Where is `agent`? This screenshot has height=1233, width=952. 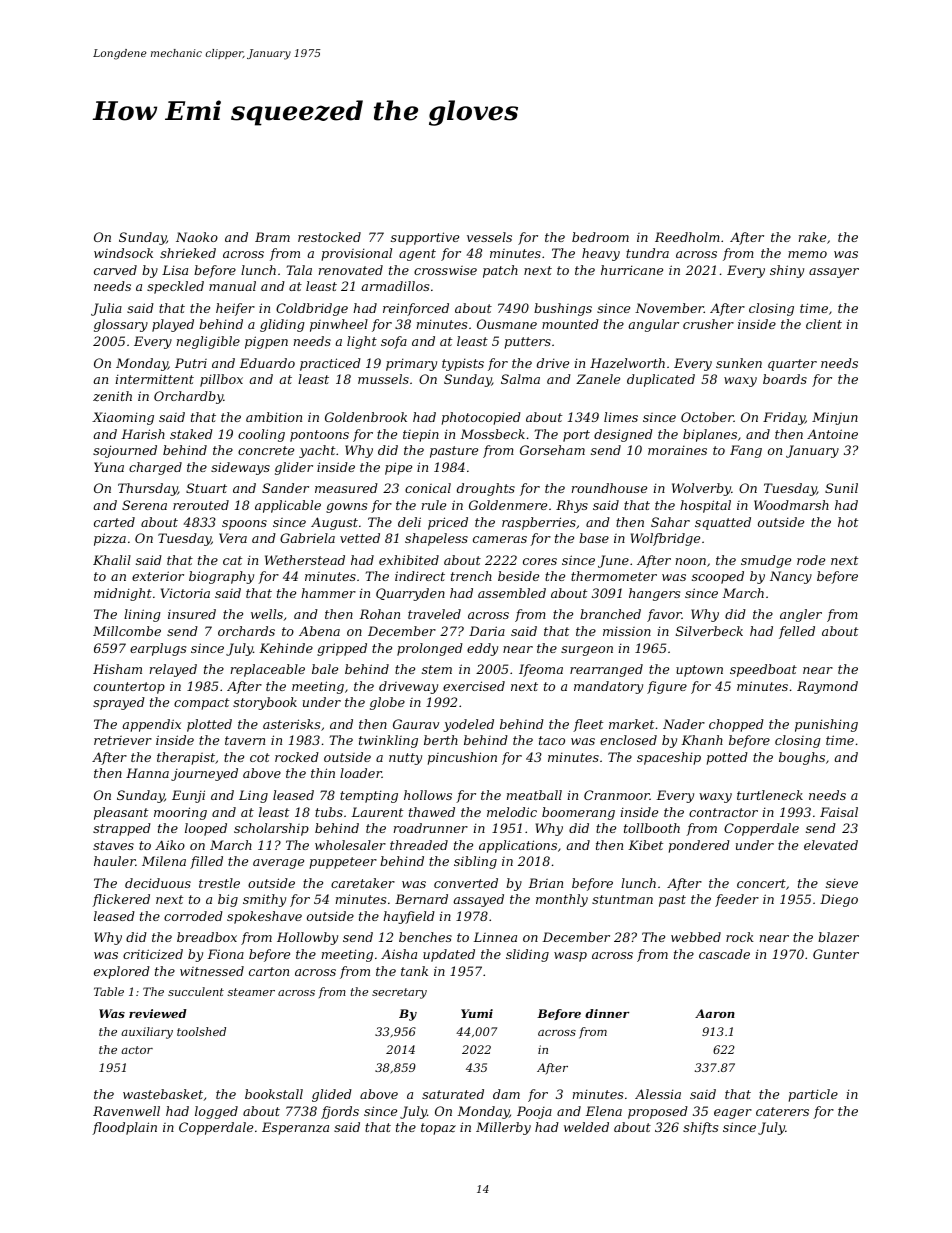 agent is located at coordinates (417, 255).
